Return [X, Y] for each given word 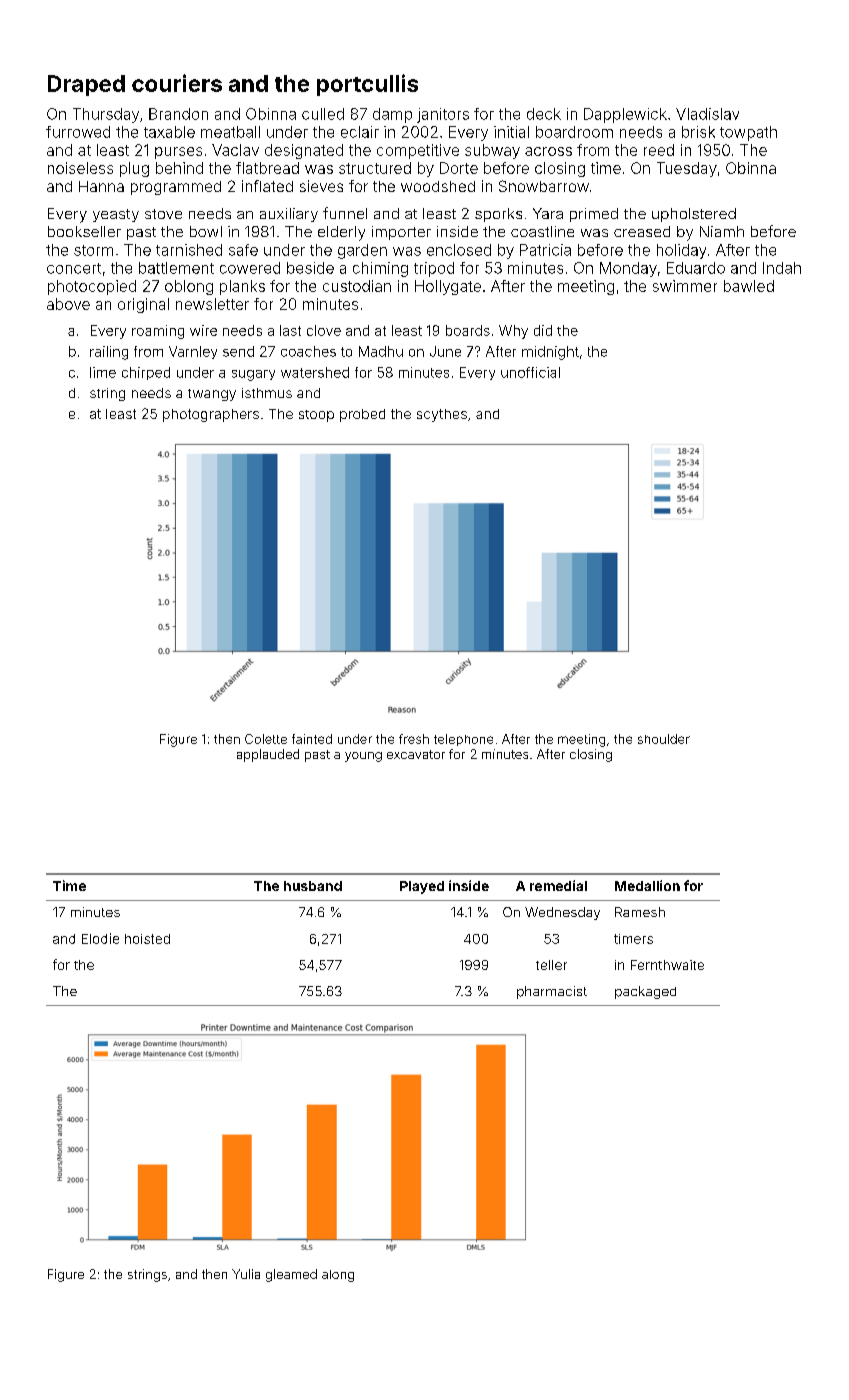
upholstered [694, 215]
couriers [177, 83]
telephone [463, 740]
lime [103, 372]
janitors [443, 115]
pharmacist [552, 992]
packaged [645, 992]
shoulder [664, 739]
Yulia [246, 1274]
